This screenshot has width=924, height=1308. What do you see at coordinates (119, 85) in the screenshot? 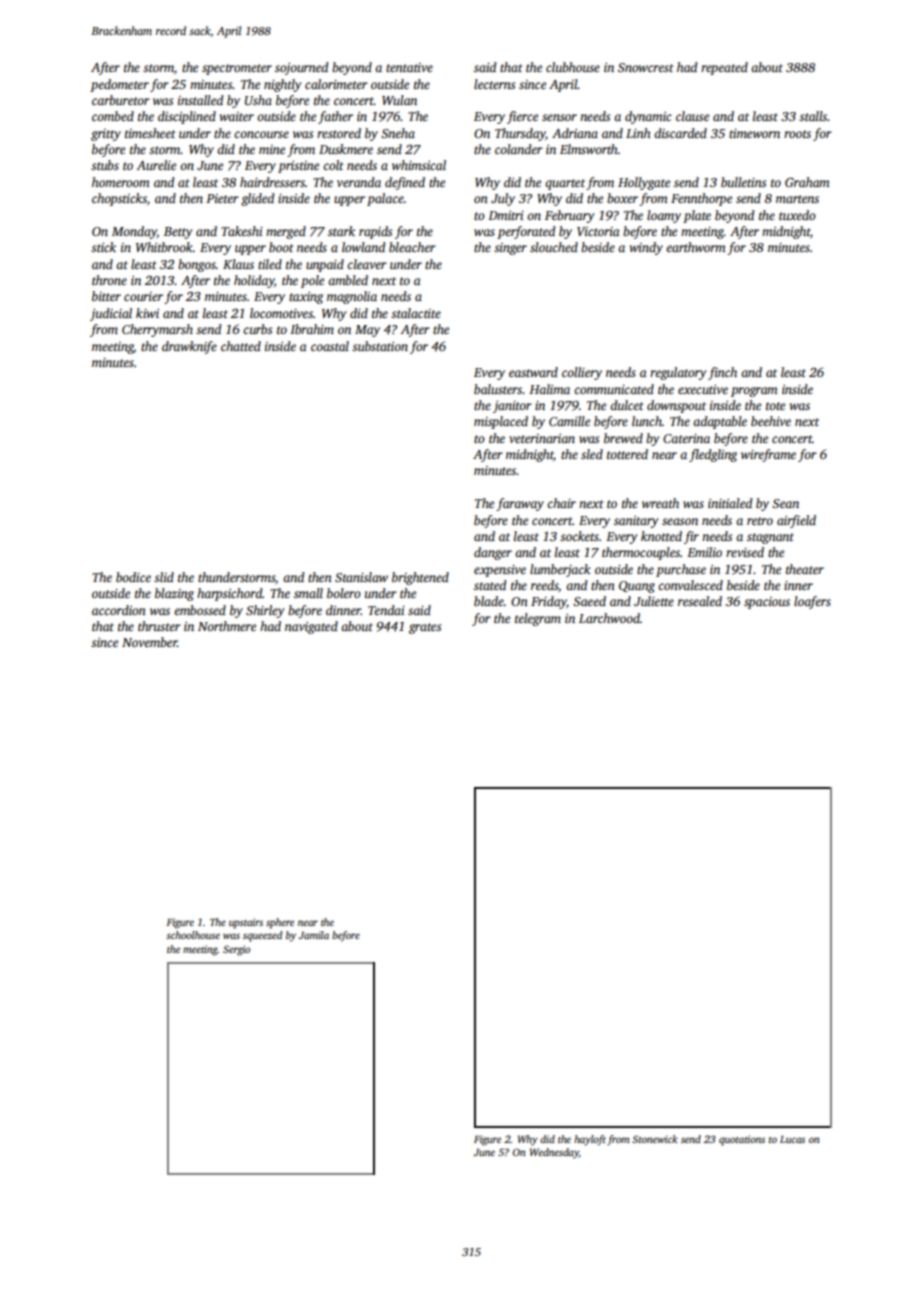
I see `pedometer` at bounding box center [119, 85].
